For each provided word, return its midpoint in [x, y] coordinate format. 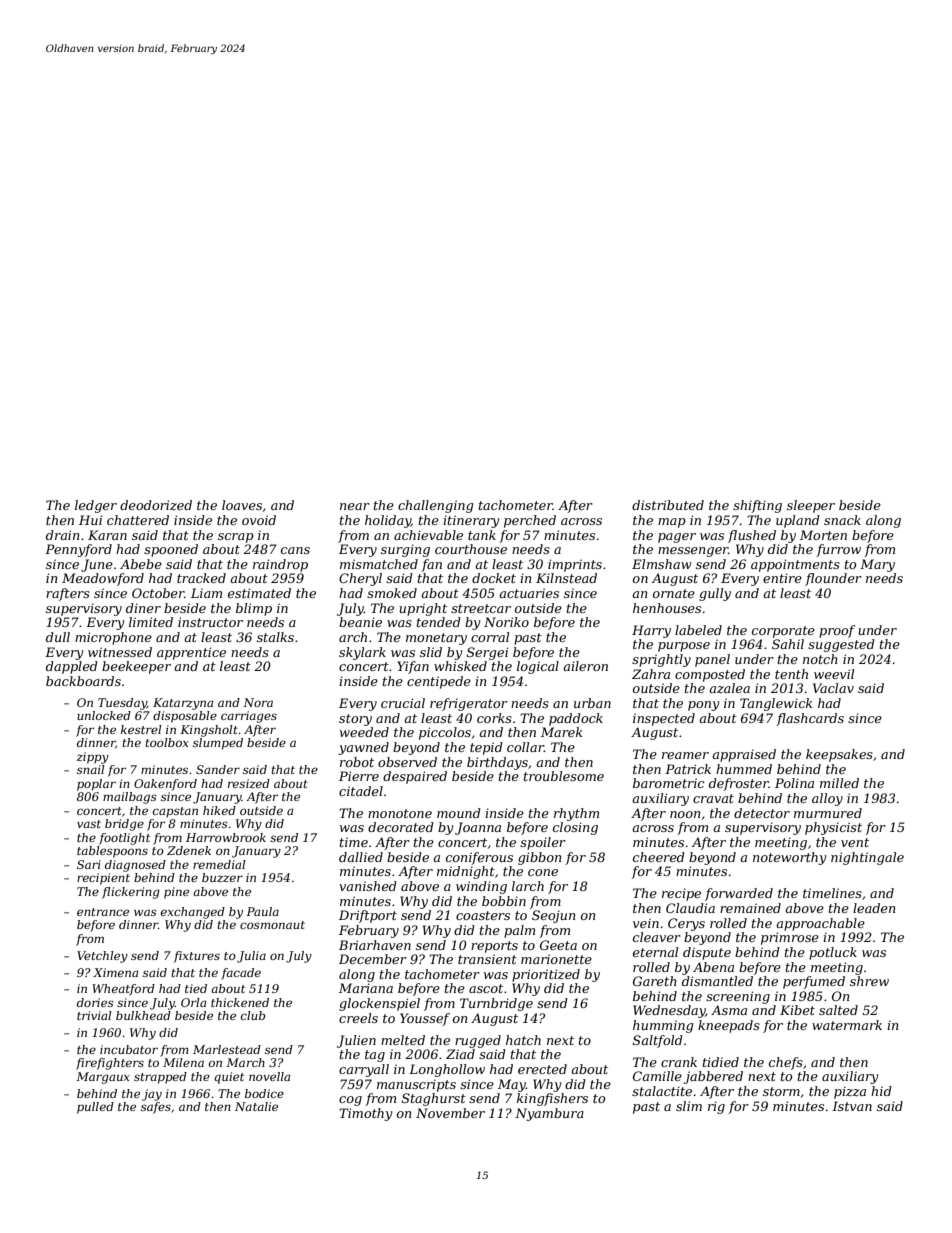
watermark [847, 1025]
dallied [361, 857]
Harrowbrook [226, 837]
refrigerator [469, 704]
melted [403, 1040]
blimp [254, 609]
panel [712, 660]
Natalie [256, 1106]
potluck [833, 953]
